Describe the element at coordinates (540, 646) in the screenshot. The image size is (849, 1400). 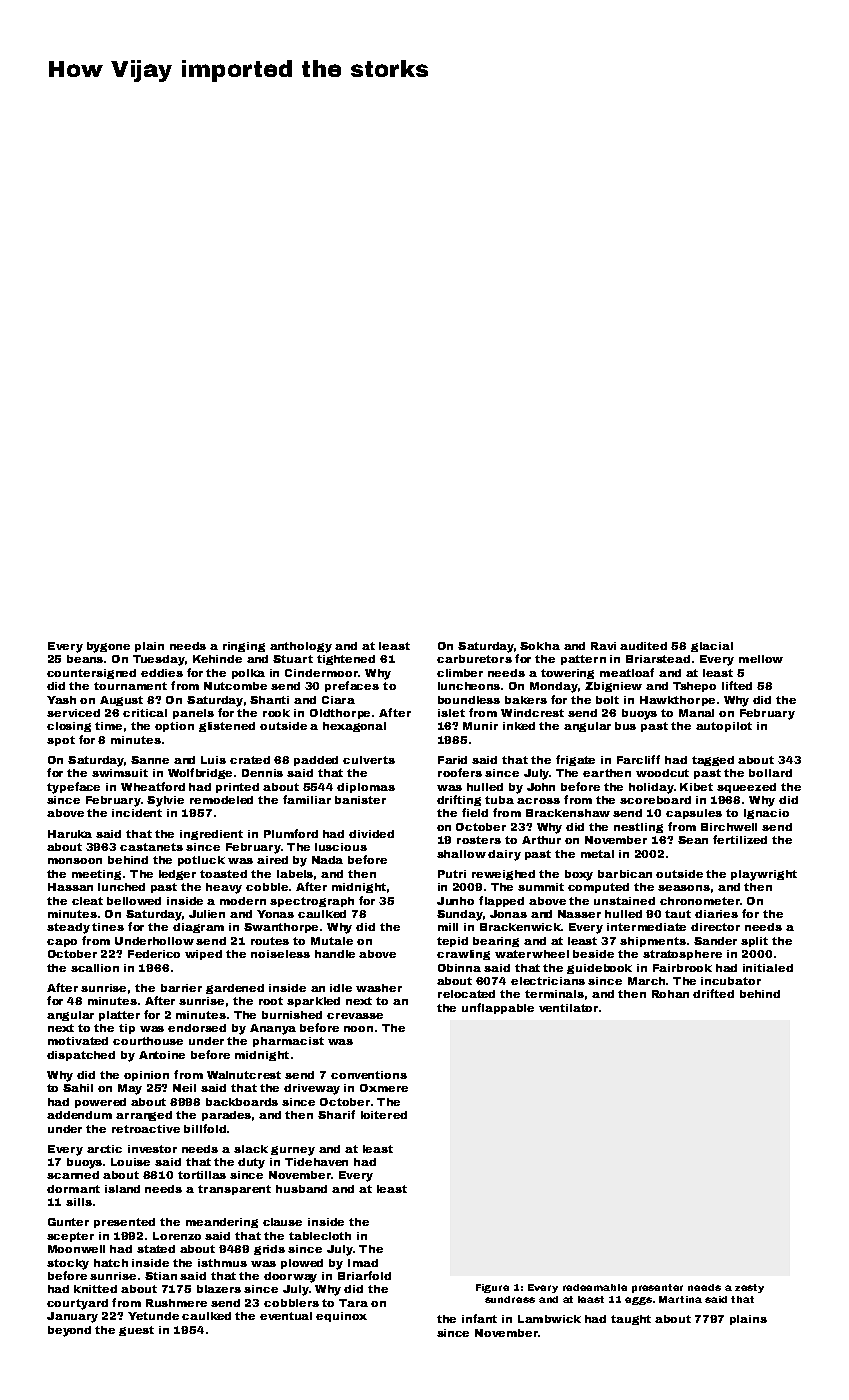
I see `Sokha` at that location.
